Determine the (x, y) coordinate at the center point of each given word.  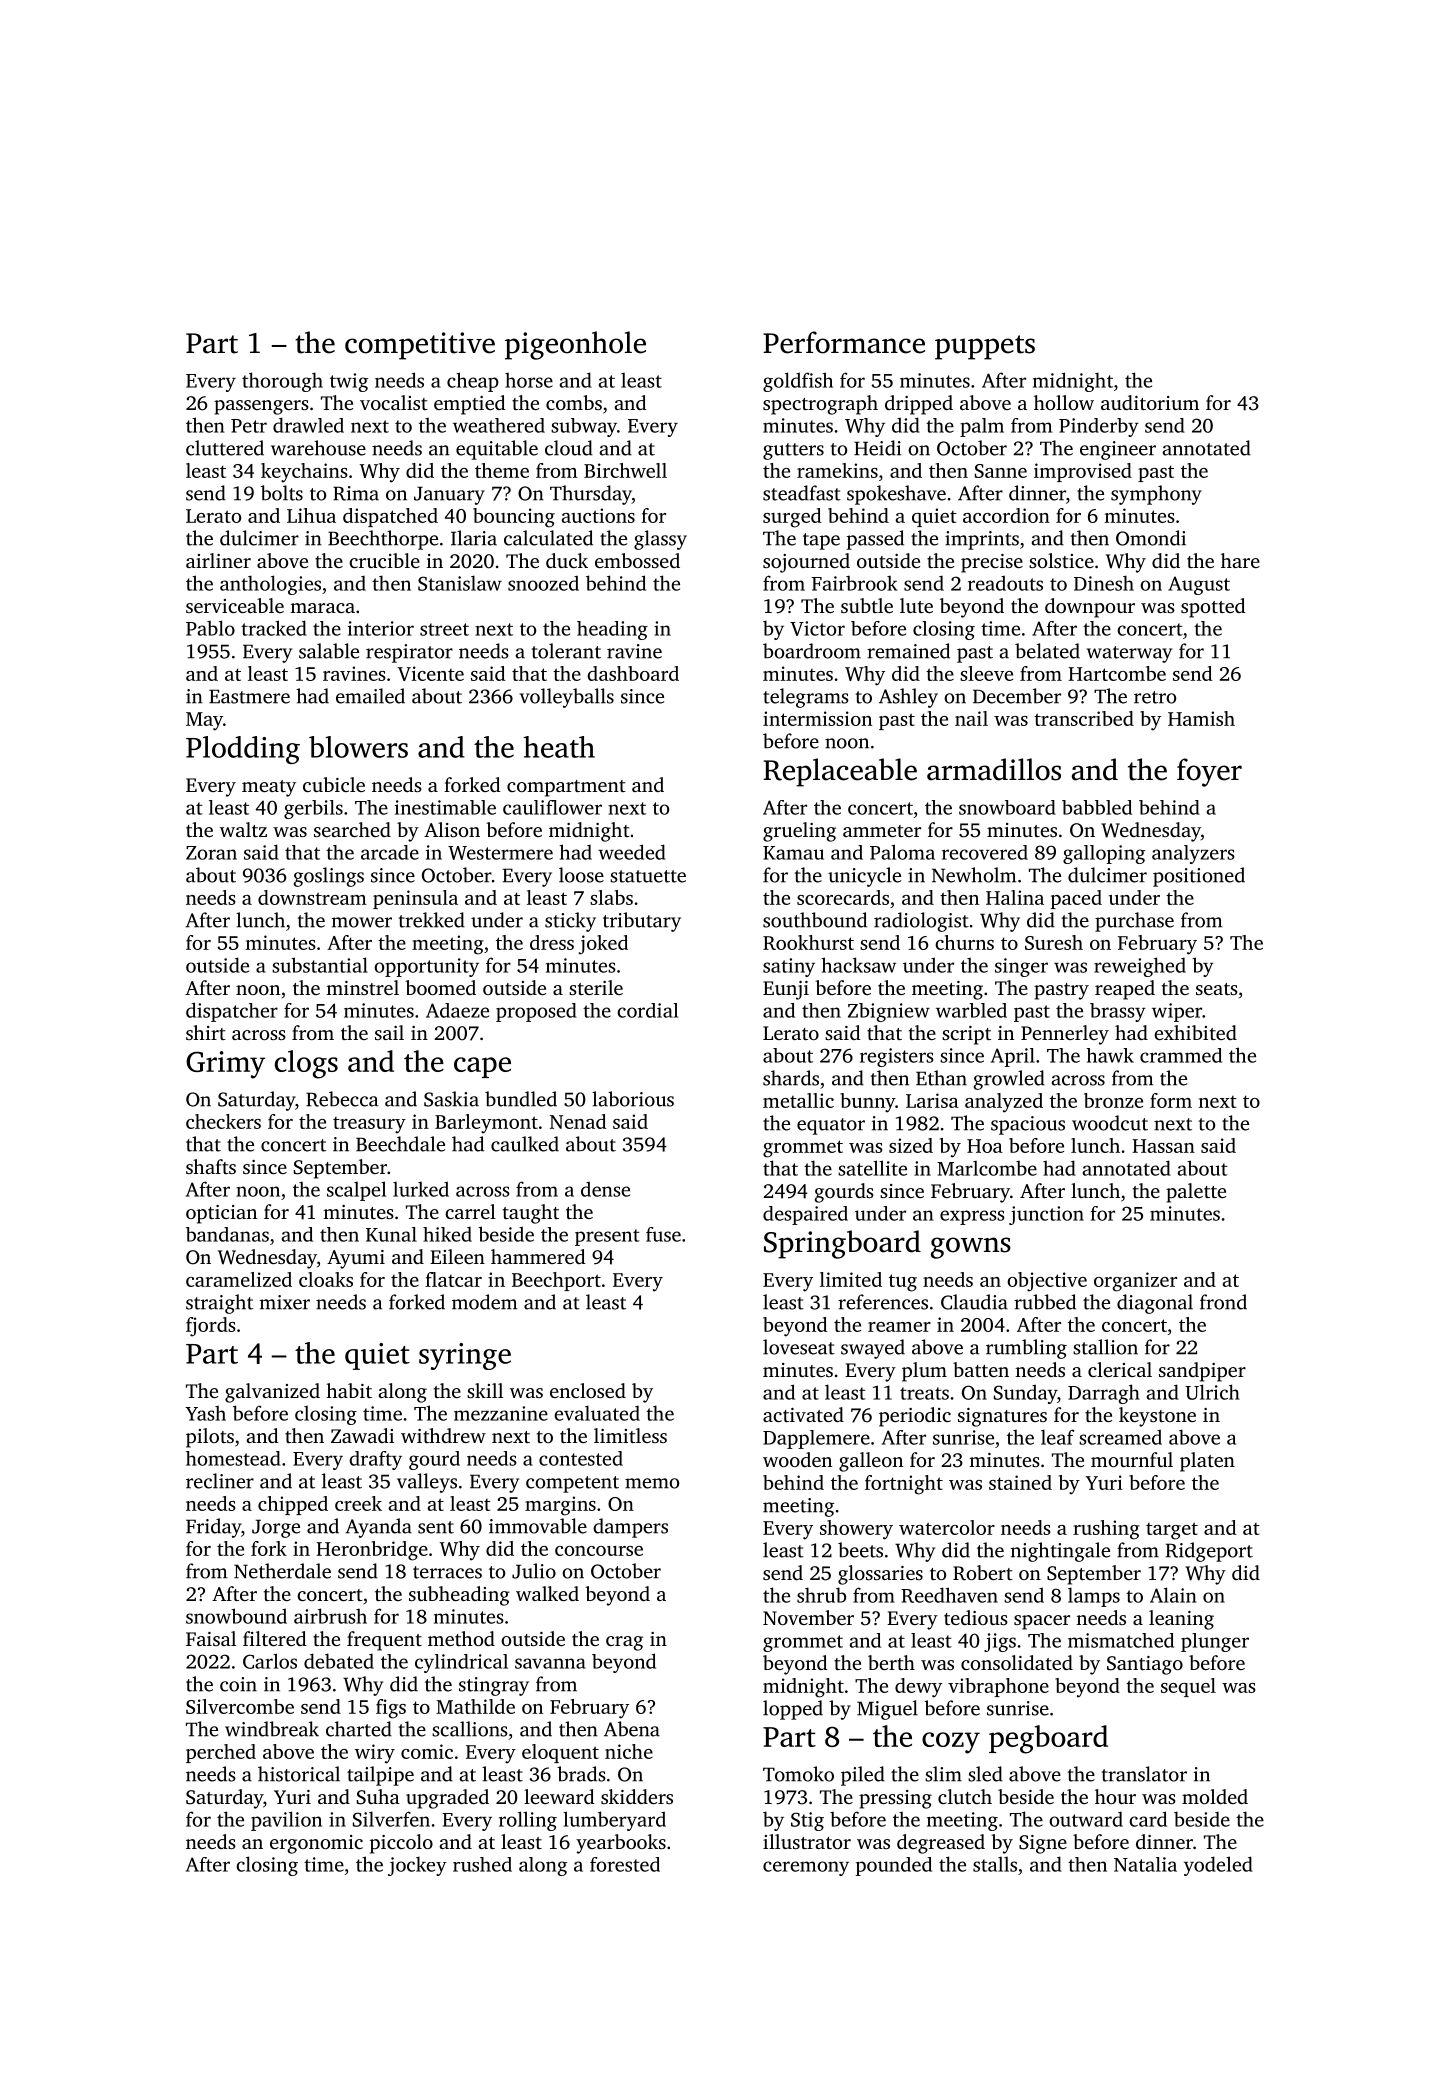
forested (625, 1864)
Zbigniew (889, 1012)
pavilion (286, 1821)
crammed (1181, 1055)
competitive (420, 346)
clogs (306, 1064)
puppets (985, 347)
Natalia (1145, 1864)
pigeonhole (575, 345)
